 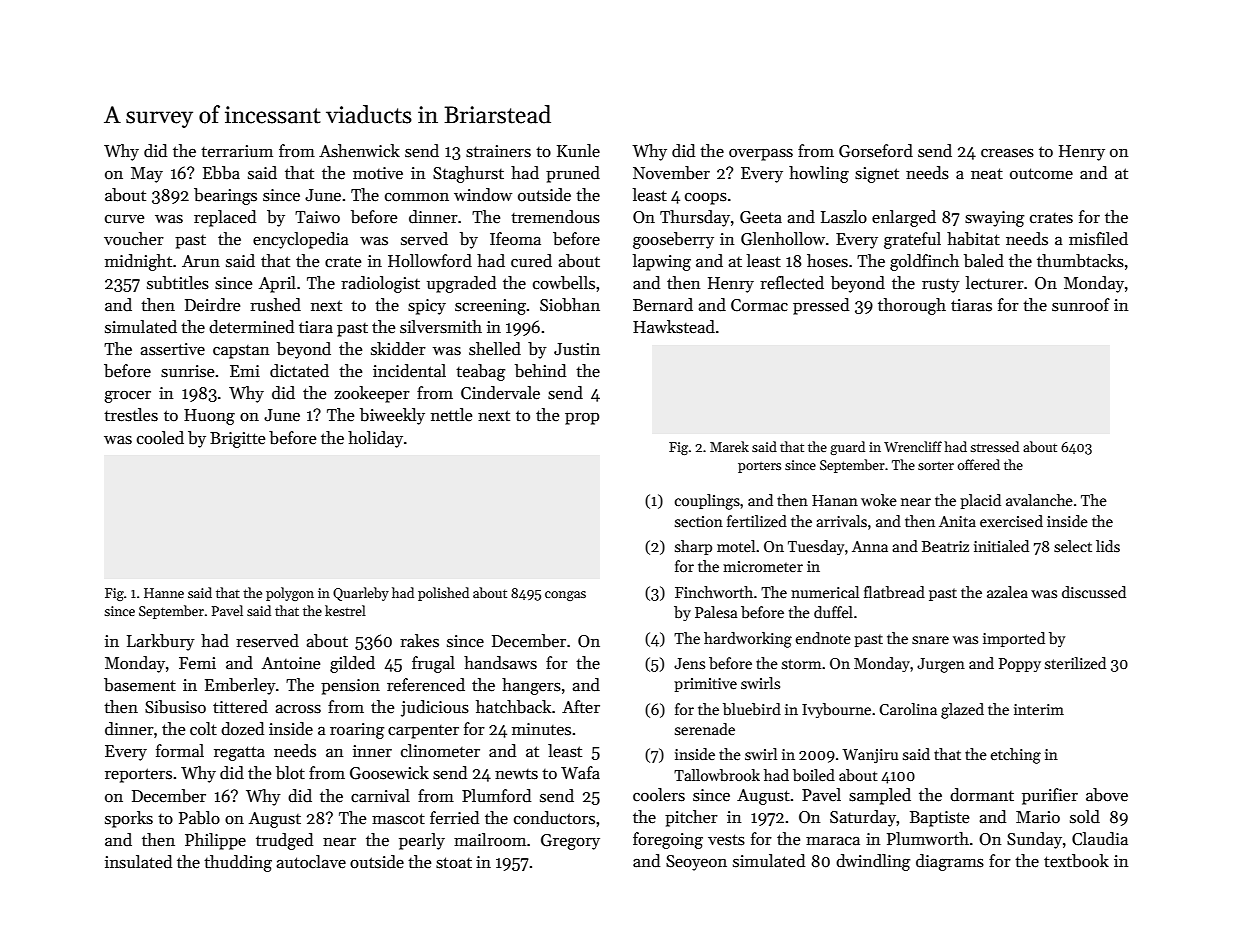 I want to click on autoclave, so click(x=311, y=862).
